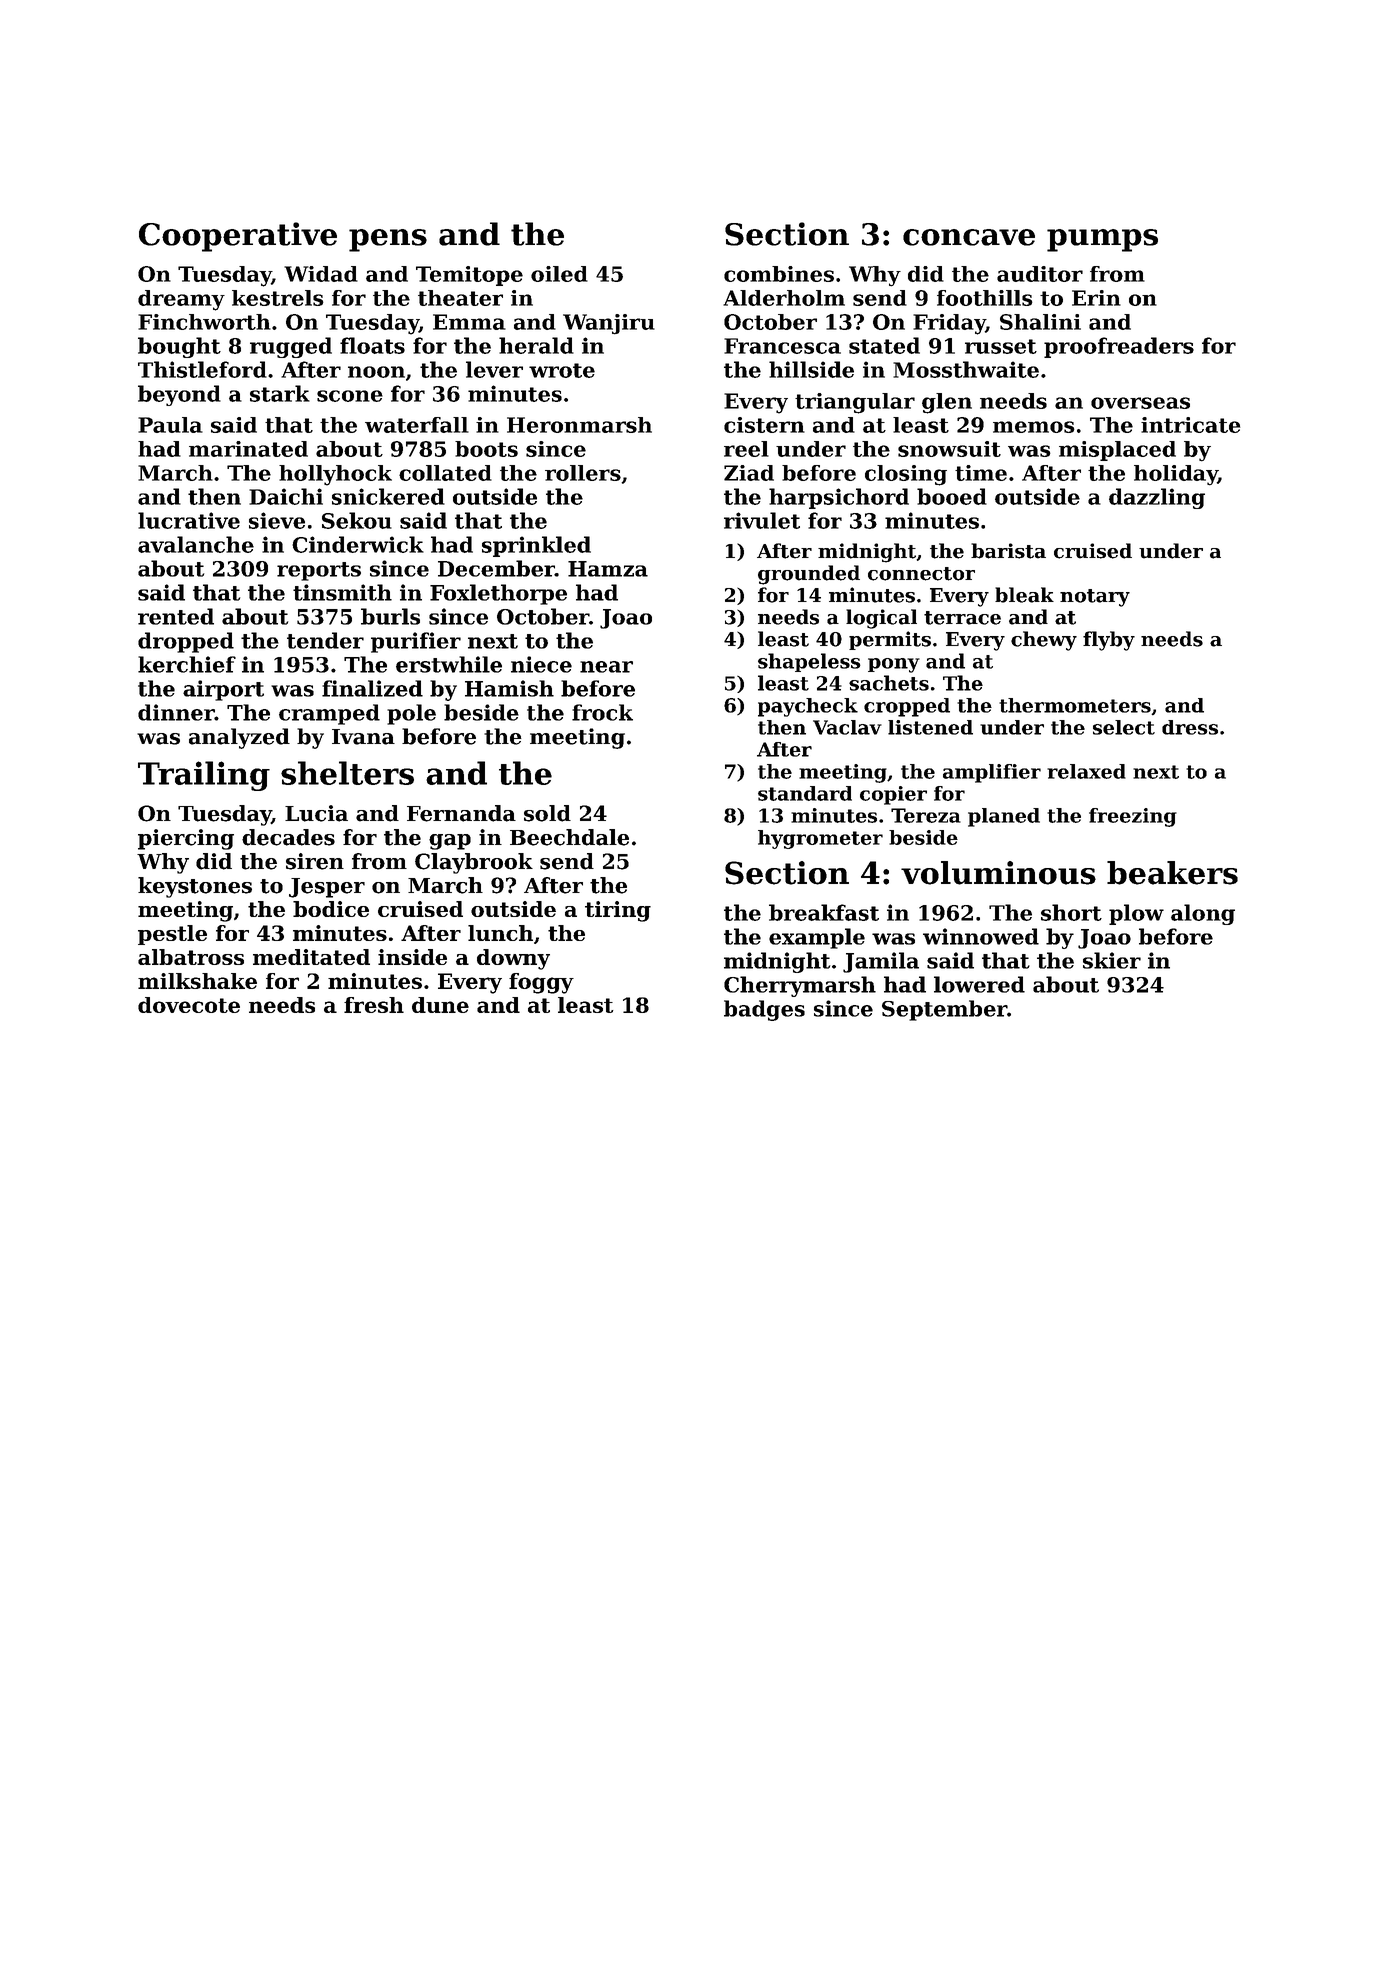 The width and height of the image is (1386, 1969). I want to click on dress, so click(1190, 727).
